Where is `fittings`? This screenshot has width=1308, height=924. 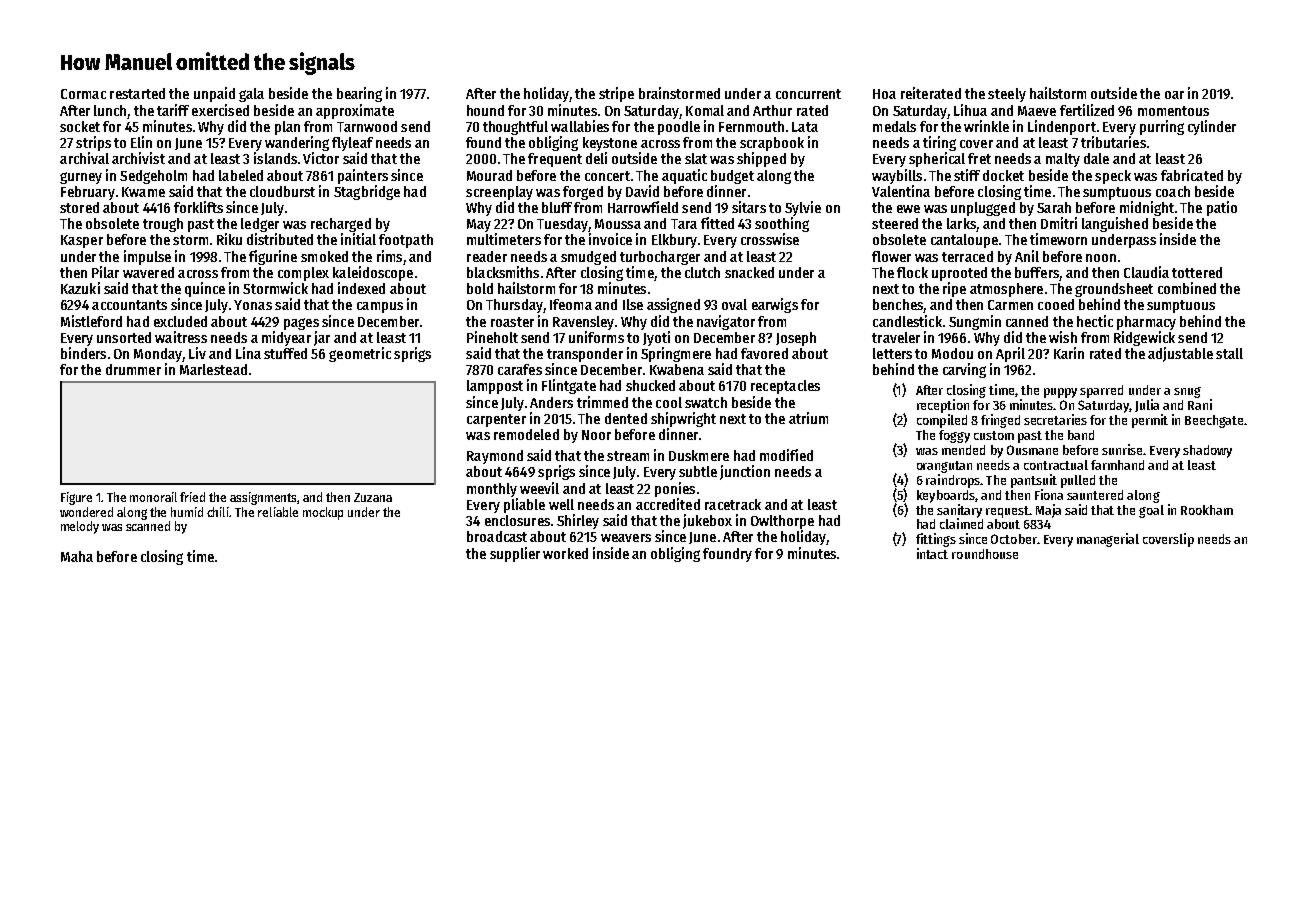
fittings is located at coordinates (936, 540).
